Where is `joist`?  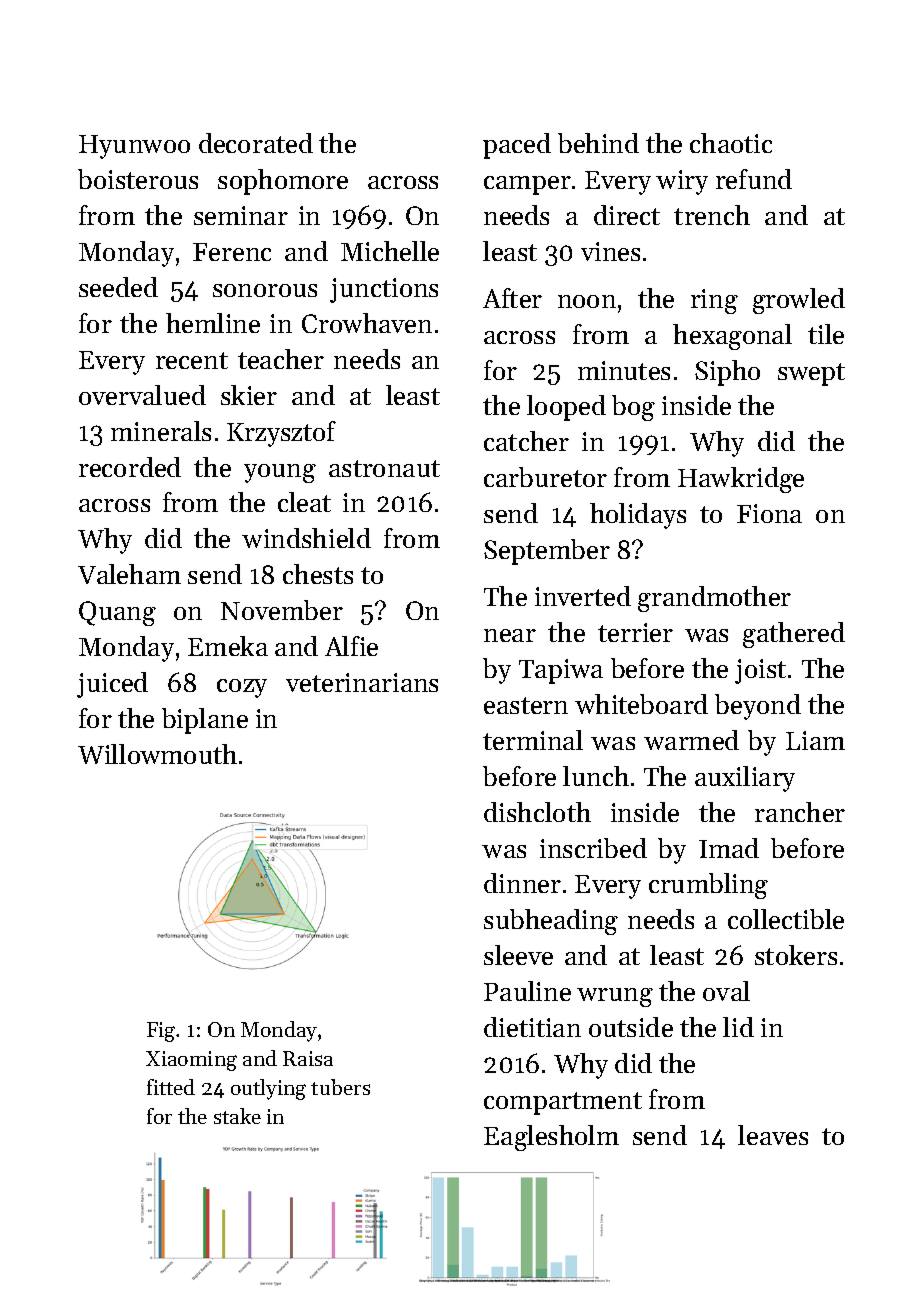 joist is located at coordinates (760, 671).
